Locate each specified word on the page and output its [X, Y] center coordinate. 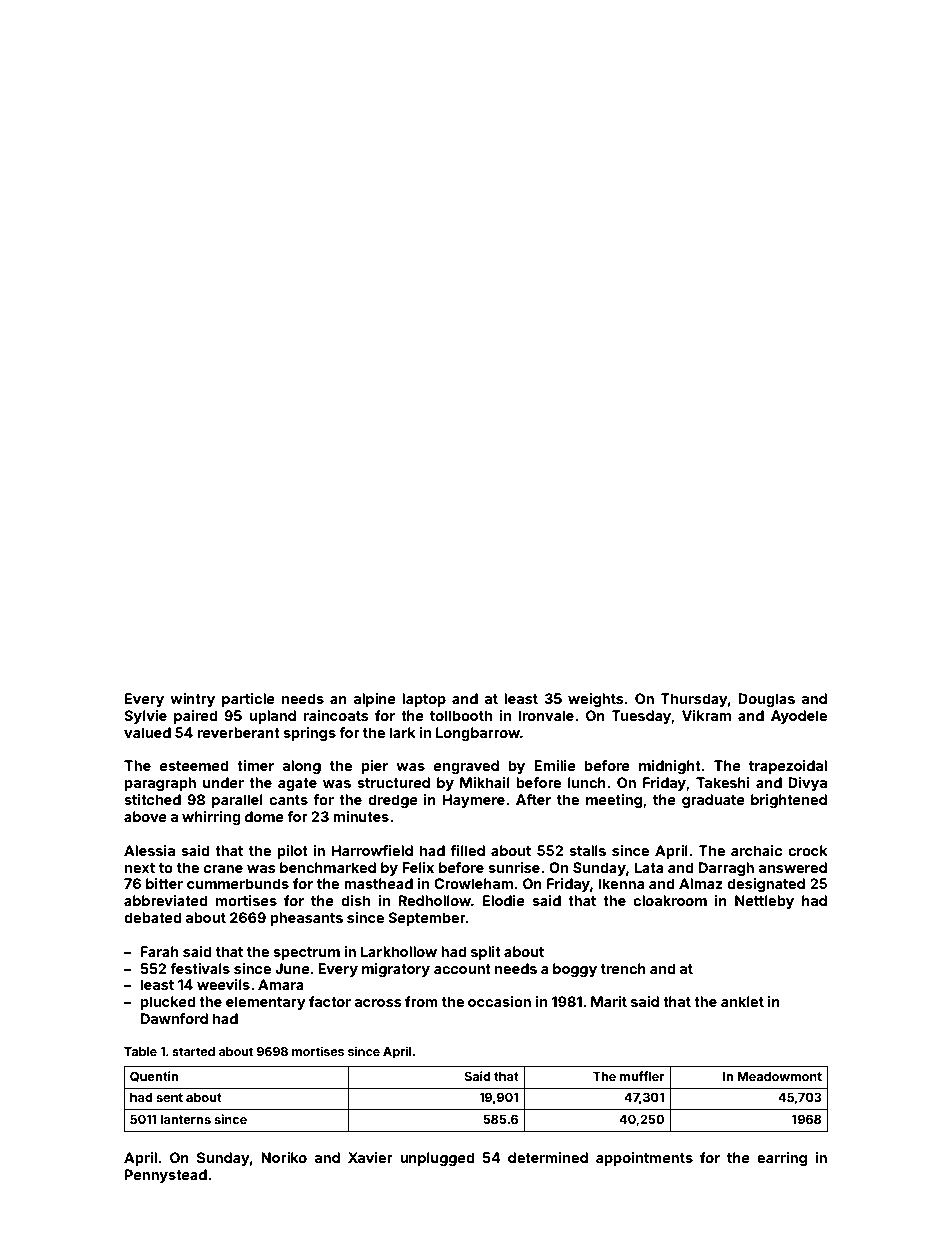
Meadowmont [779, 1076]
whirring [211, 818]
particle [248, 700]
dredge [393, 801]
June [292, 968]
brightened [789, 801]
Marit [609, 1001]
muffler [642, 1076]
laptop [424, 700]
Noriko [284, 1157]
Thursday [694, 700]
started [193, 1051]
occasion [499, 1001]
